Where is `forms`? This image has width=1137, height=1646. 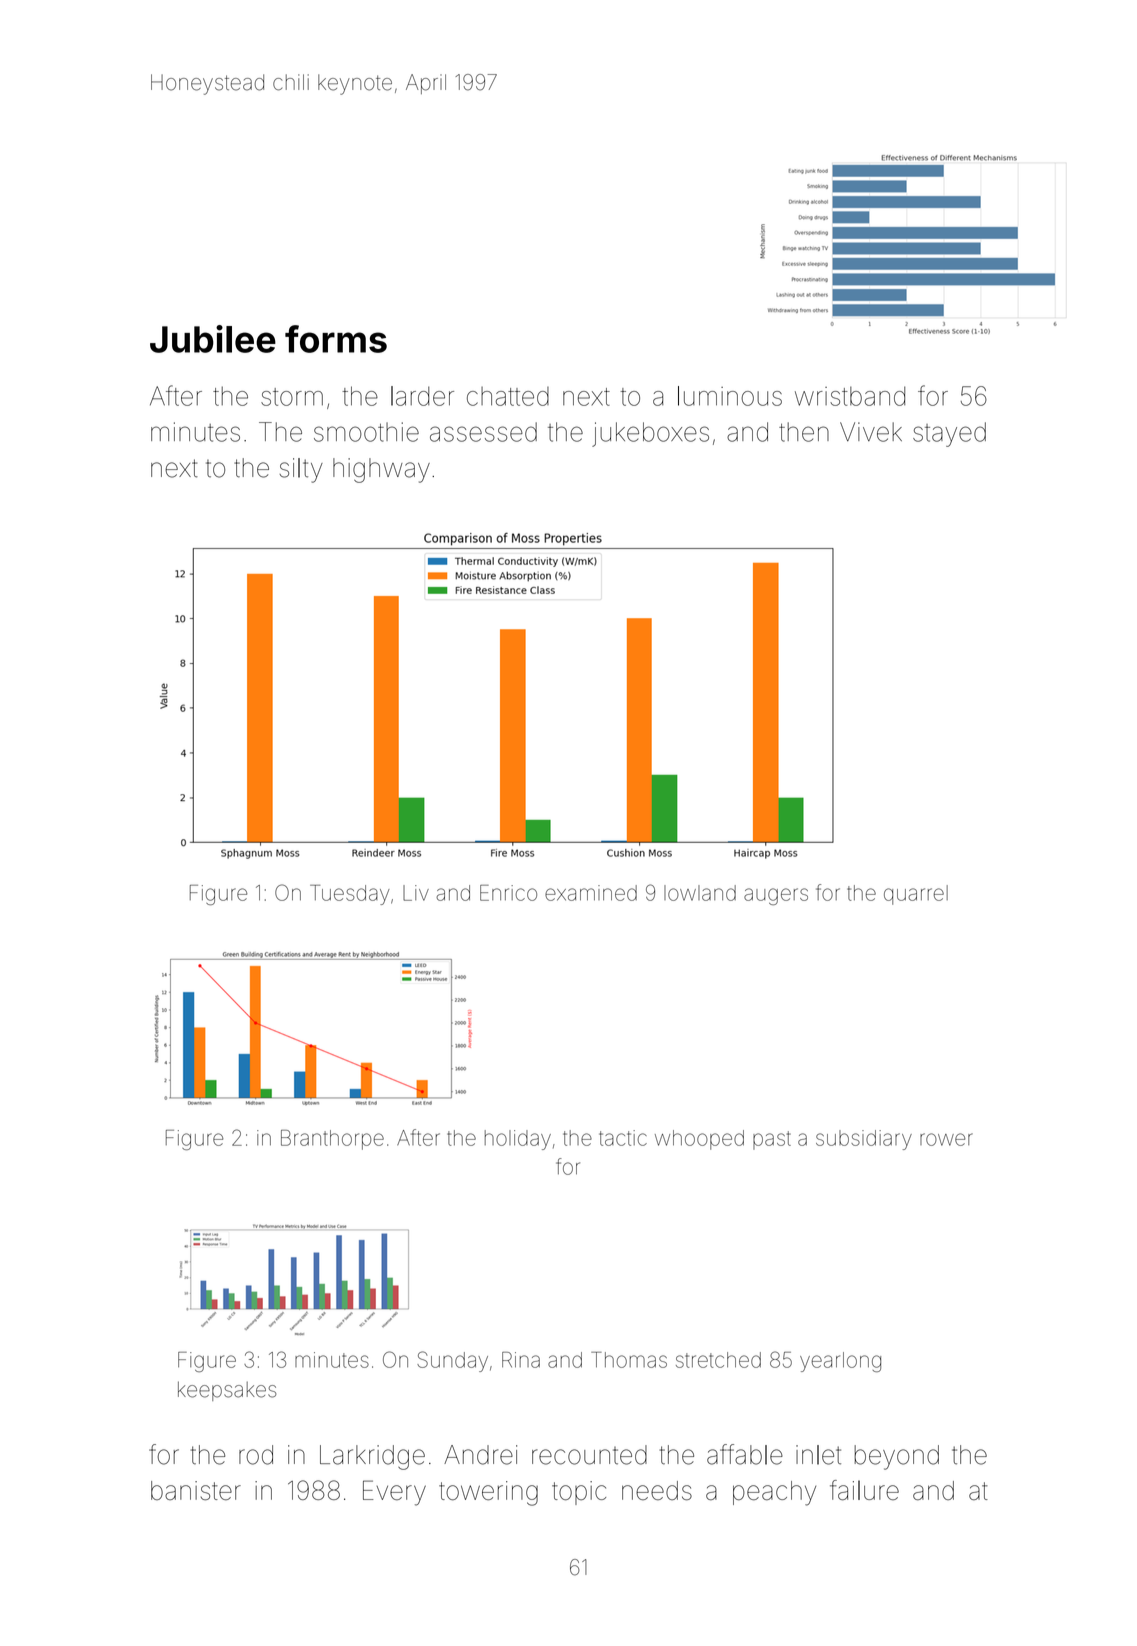 forms is located at coordinates (336, 339).
